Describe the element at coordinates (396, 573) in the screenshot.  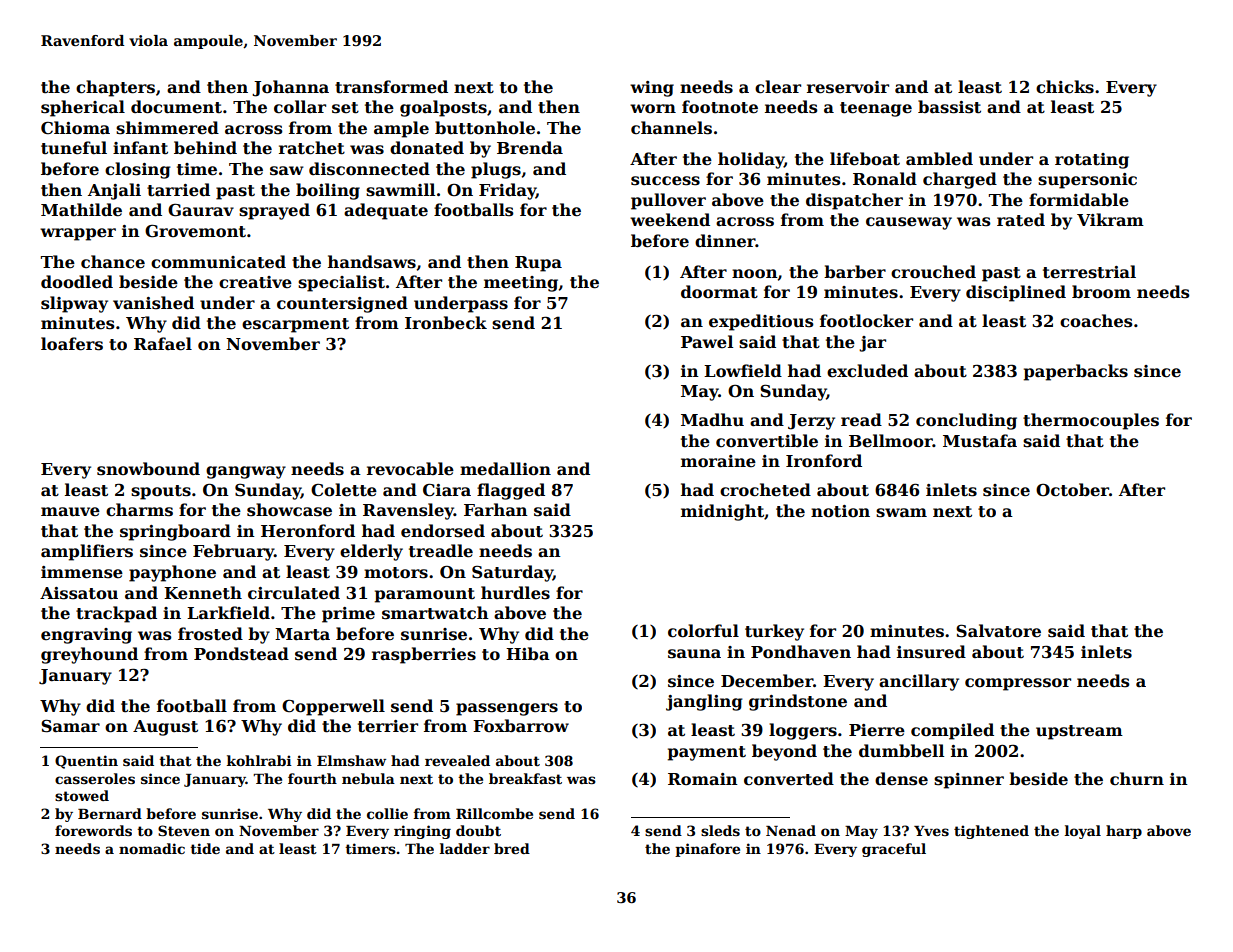
I see `motors` at that location.
